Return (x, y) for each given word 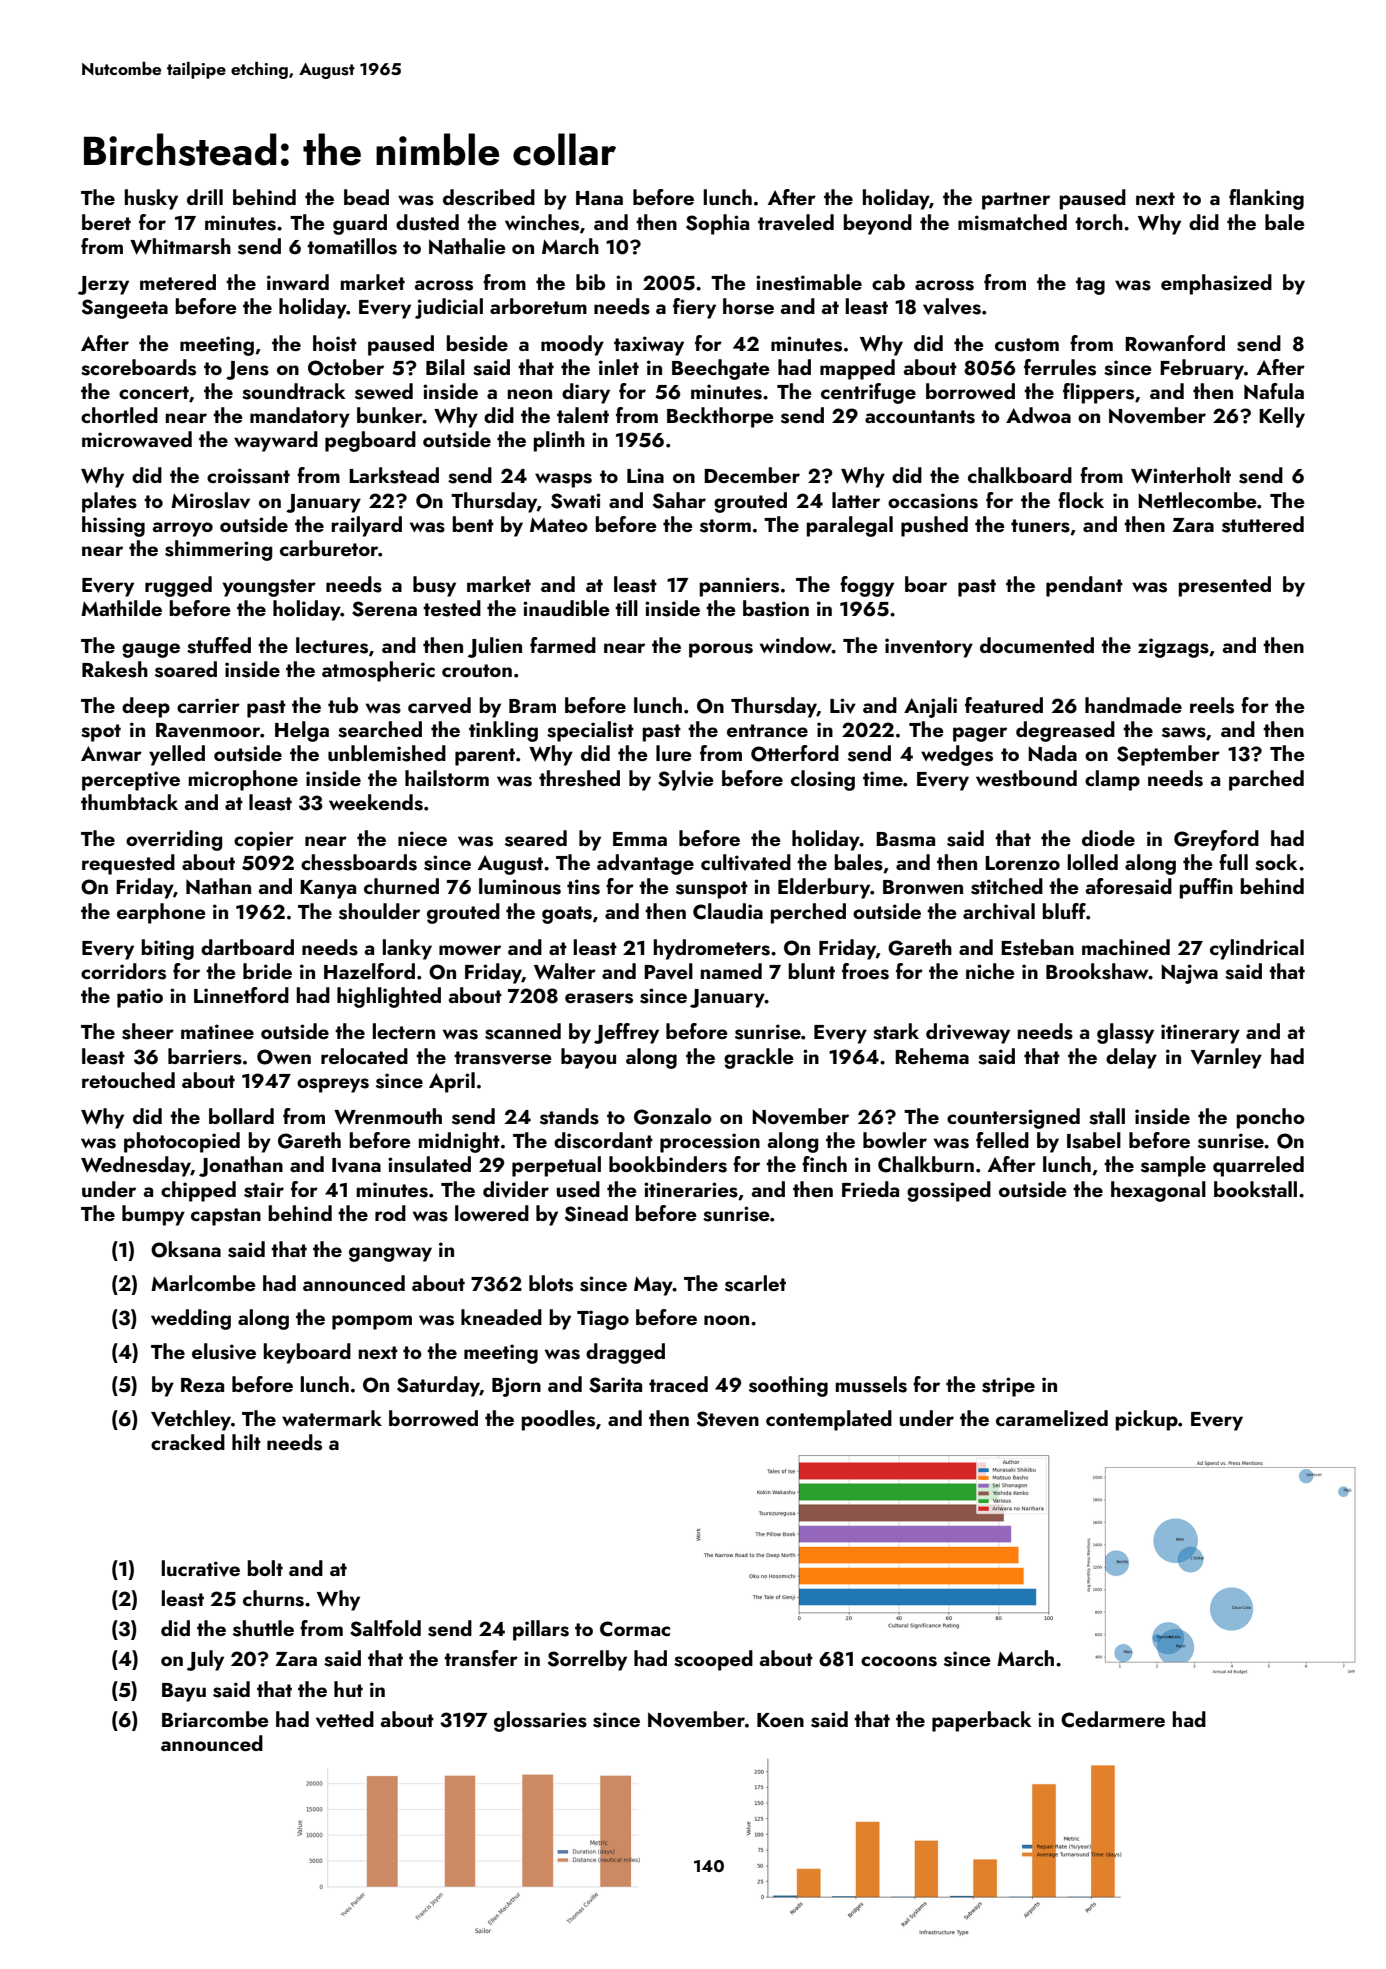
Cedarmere (1113, 1719)
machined (1126, 947)
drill (205, 197)
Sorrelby (587, 1660)
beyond (877, 224)
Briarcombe (215, 1719)
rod (390, 1213)
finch (824, 1164)
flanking (1266, 199)
